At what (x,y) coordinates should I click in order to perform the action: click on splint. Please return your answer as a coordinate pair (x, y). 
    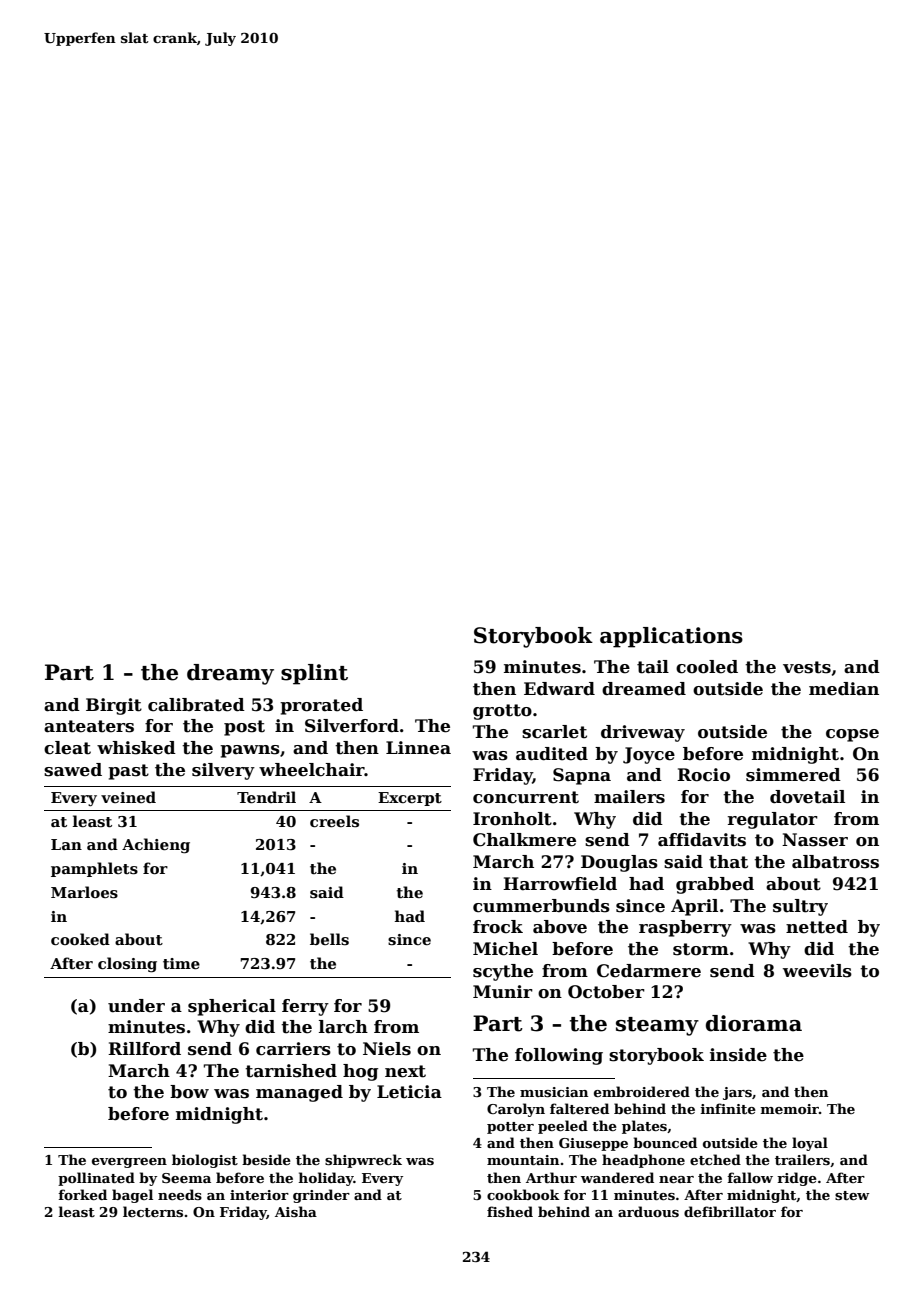
    Looking at the image, I should click on (314, 674).
